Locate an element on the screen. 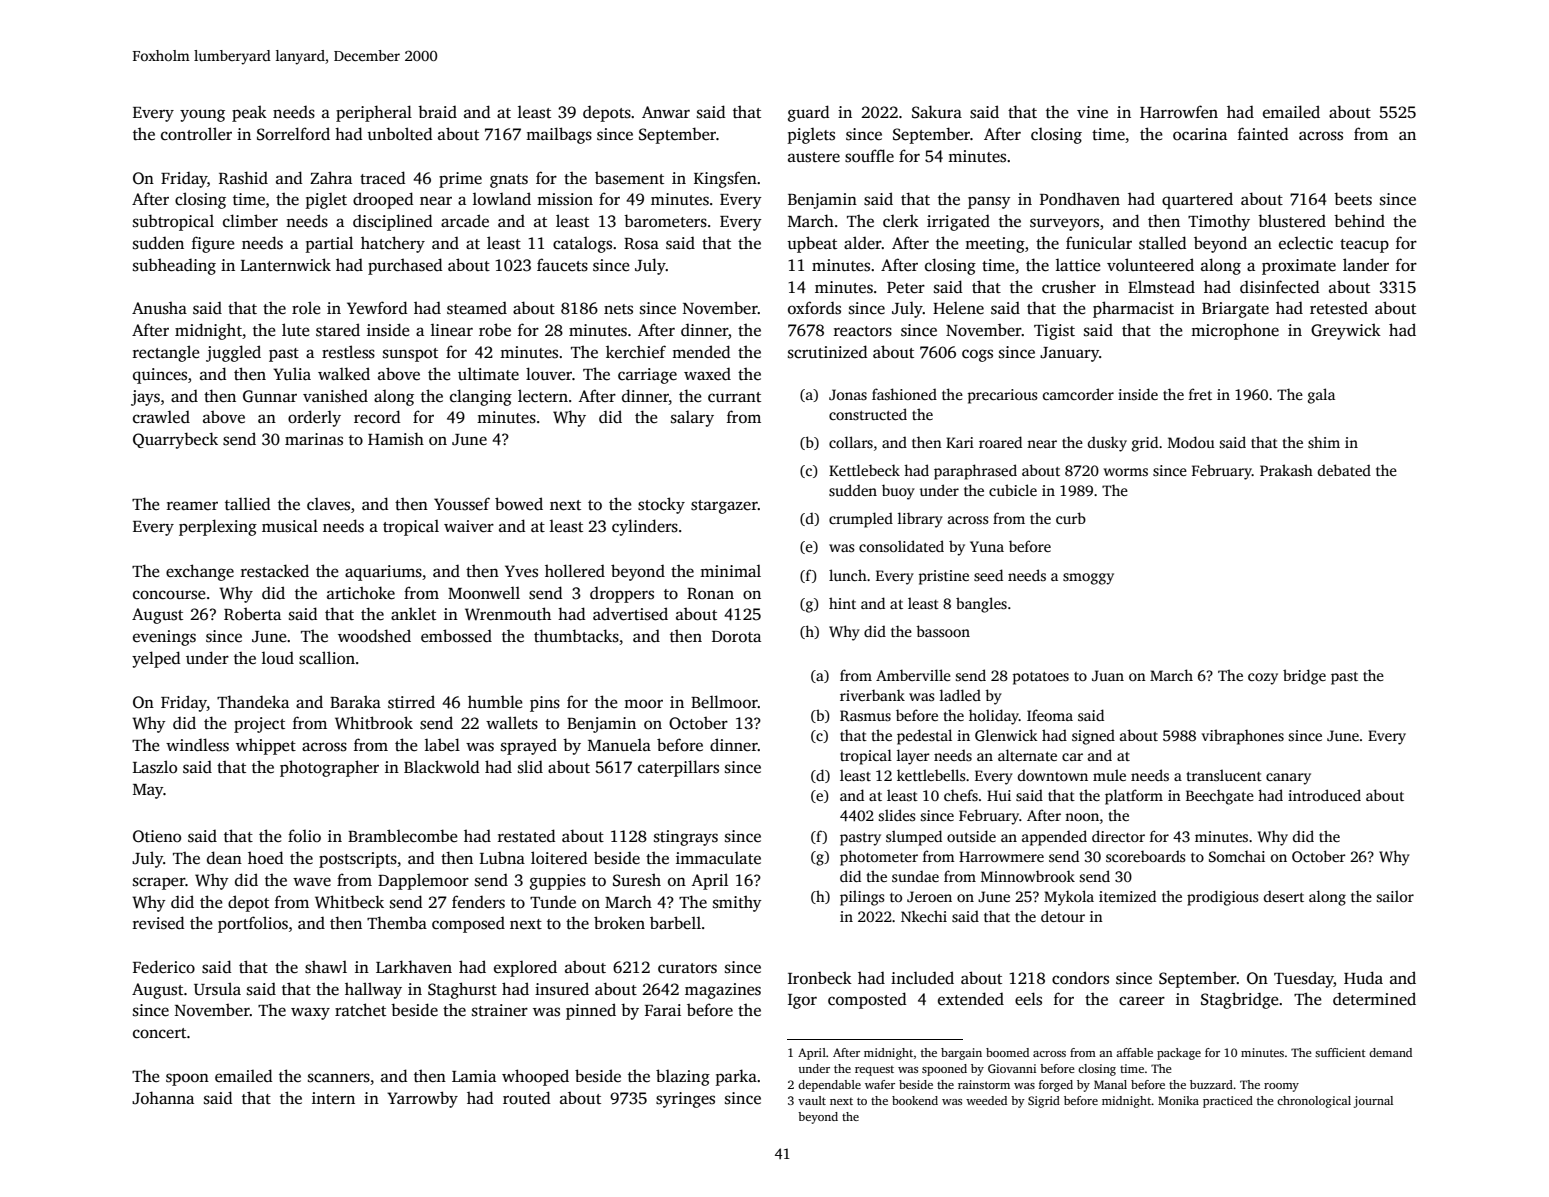 This screenshot has height=1197, width=1549. immaculate is located at coordinates (718, 858).
